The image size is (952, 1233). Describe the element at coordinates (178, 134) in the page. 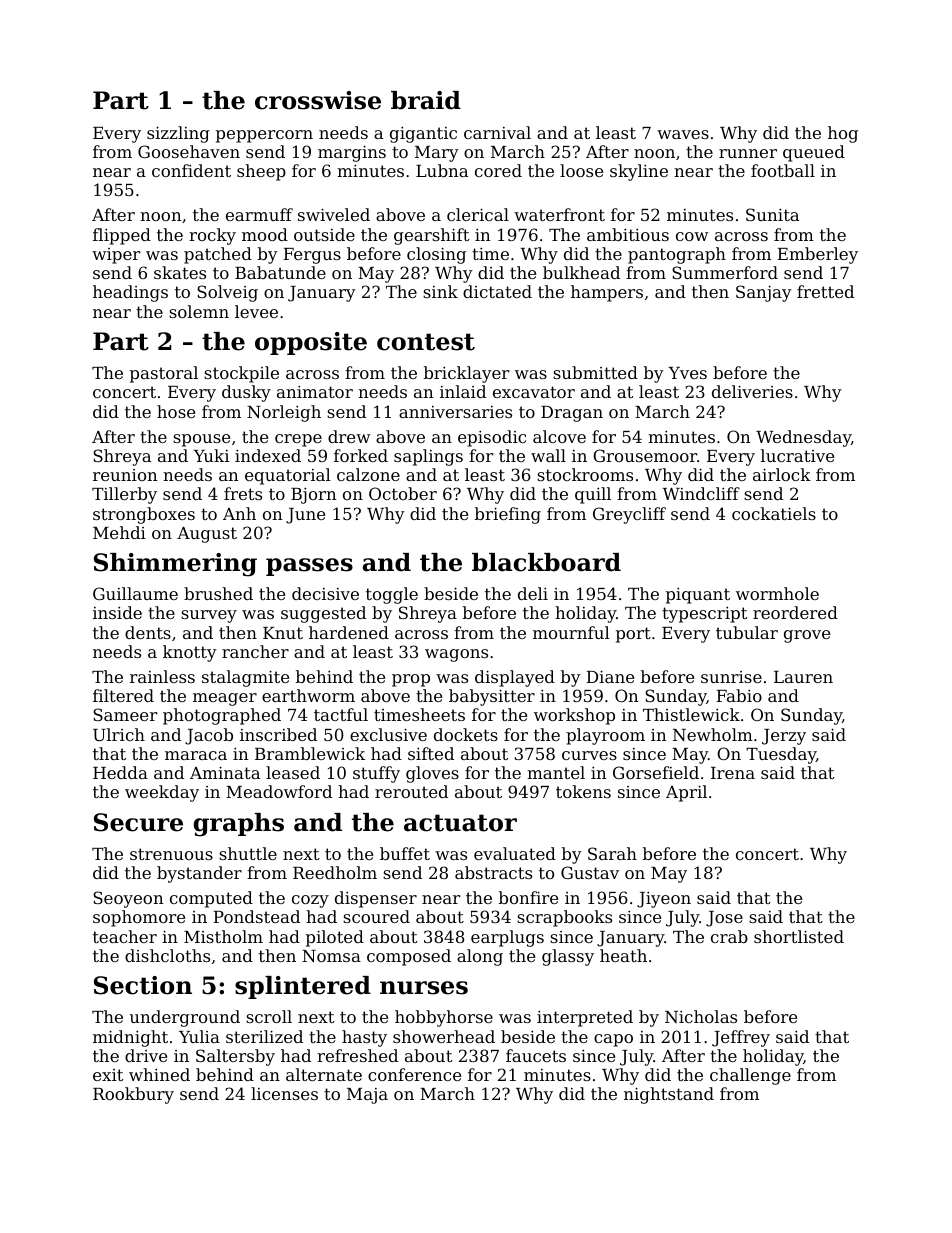

I see `sizzling` at that location.
